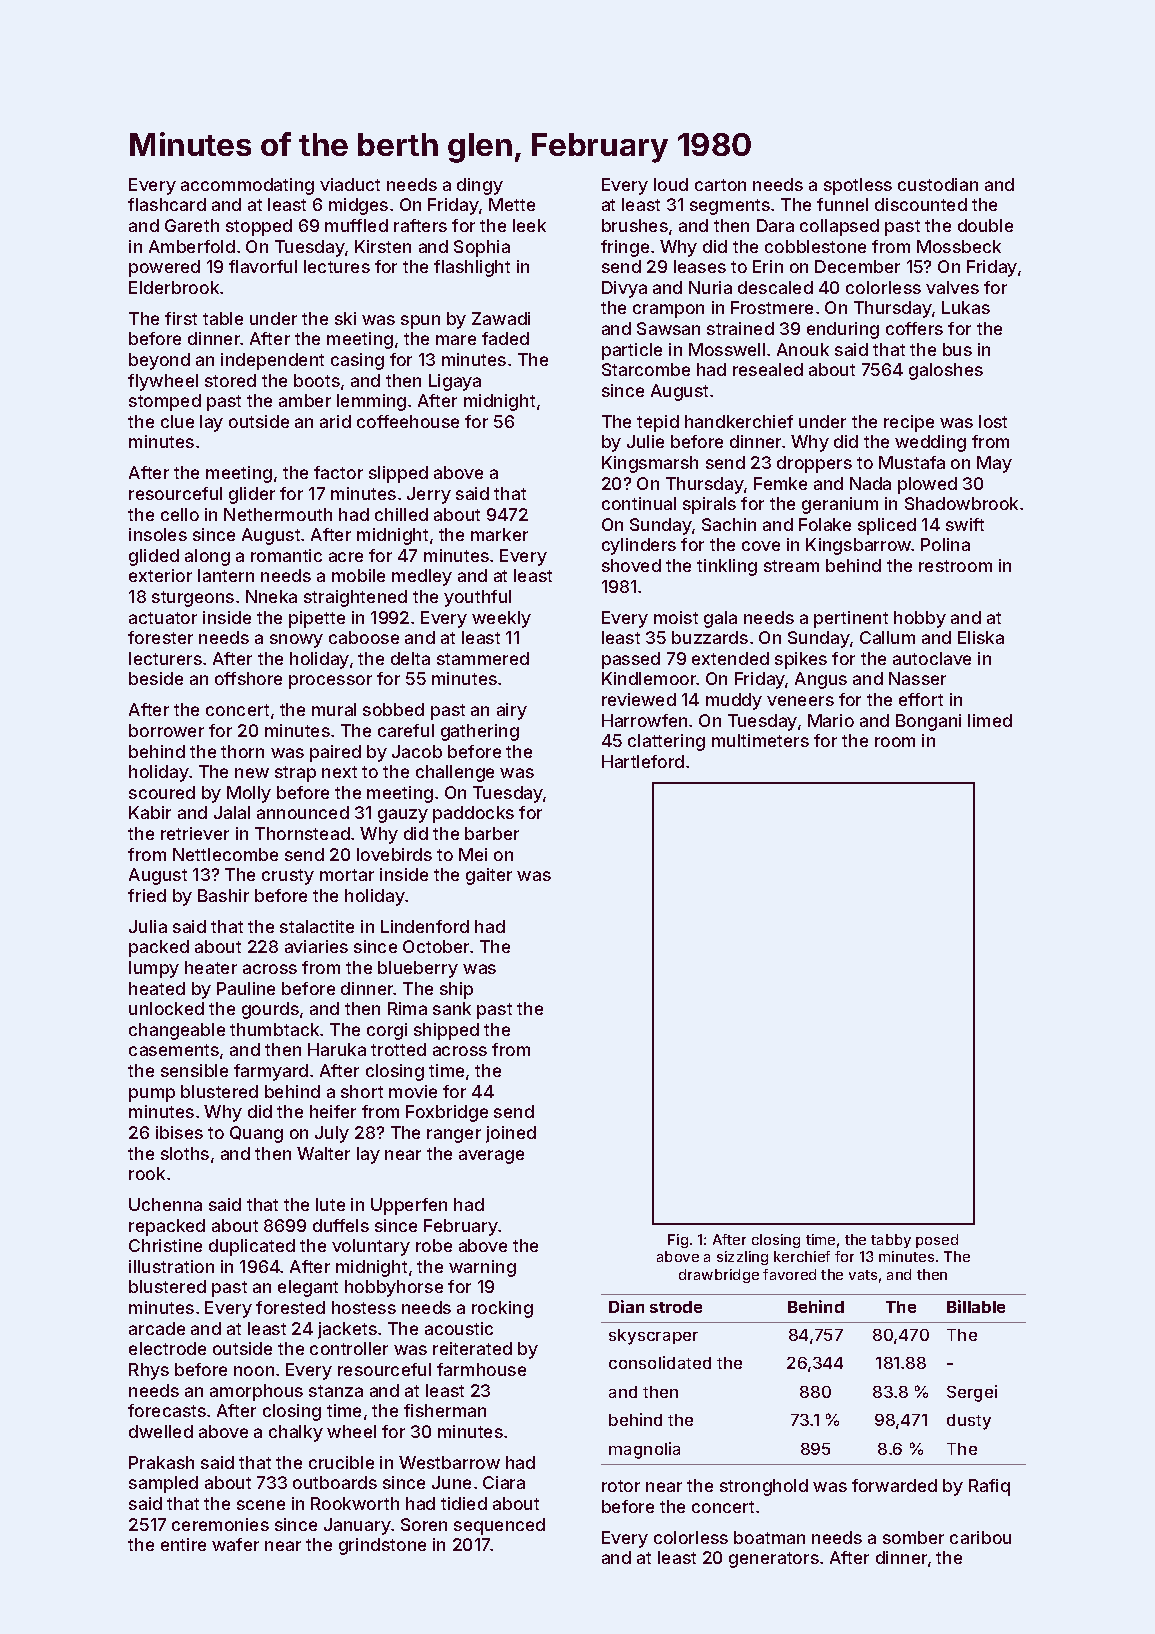  What do you see at coordinates (226, 575) in the document?
I see `lantern` at bounding box center [226, 575].
